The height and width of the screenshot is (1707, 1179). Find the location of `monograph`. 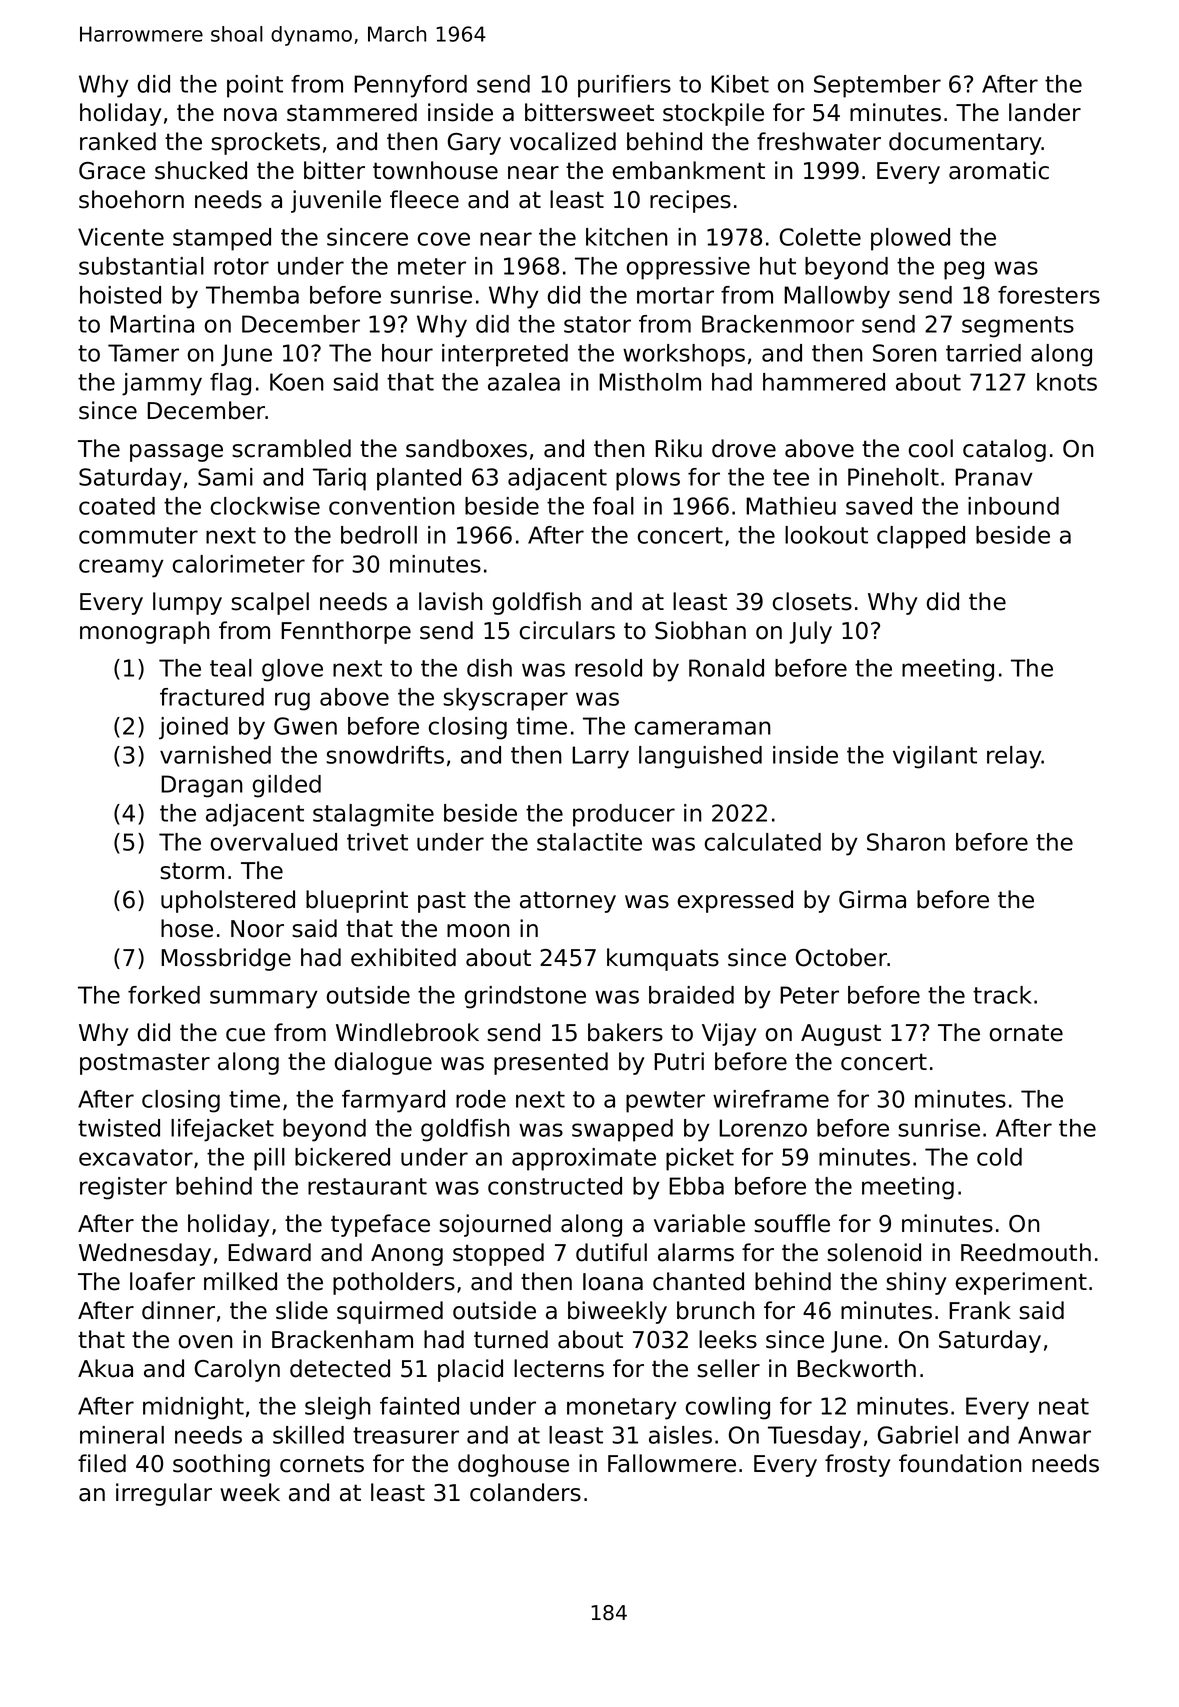

monograph is located at coordinates (144, 632).
